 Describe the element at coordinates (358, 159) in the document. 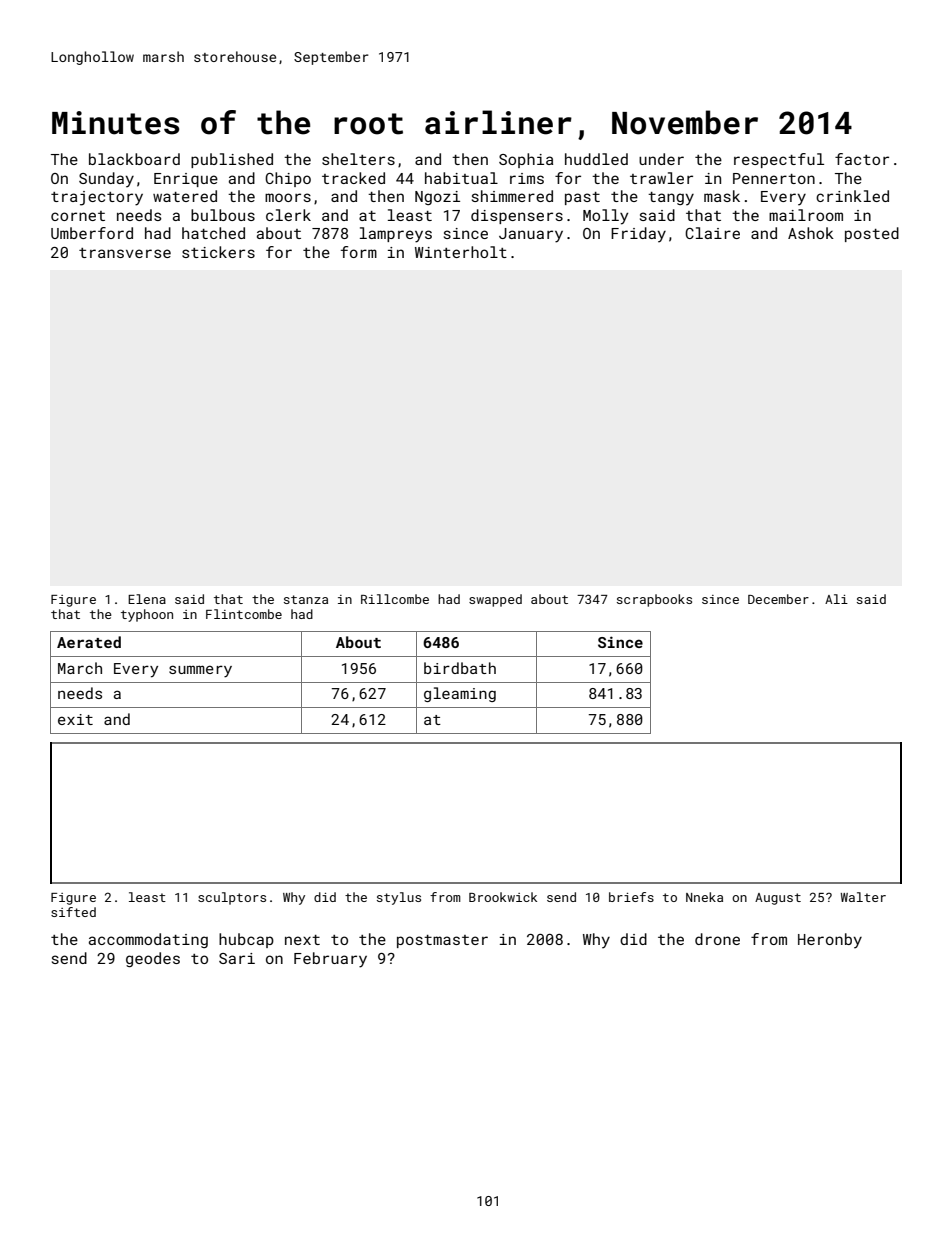

I see `shelters` at that location.
